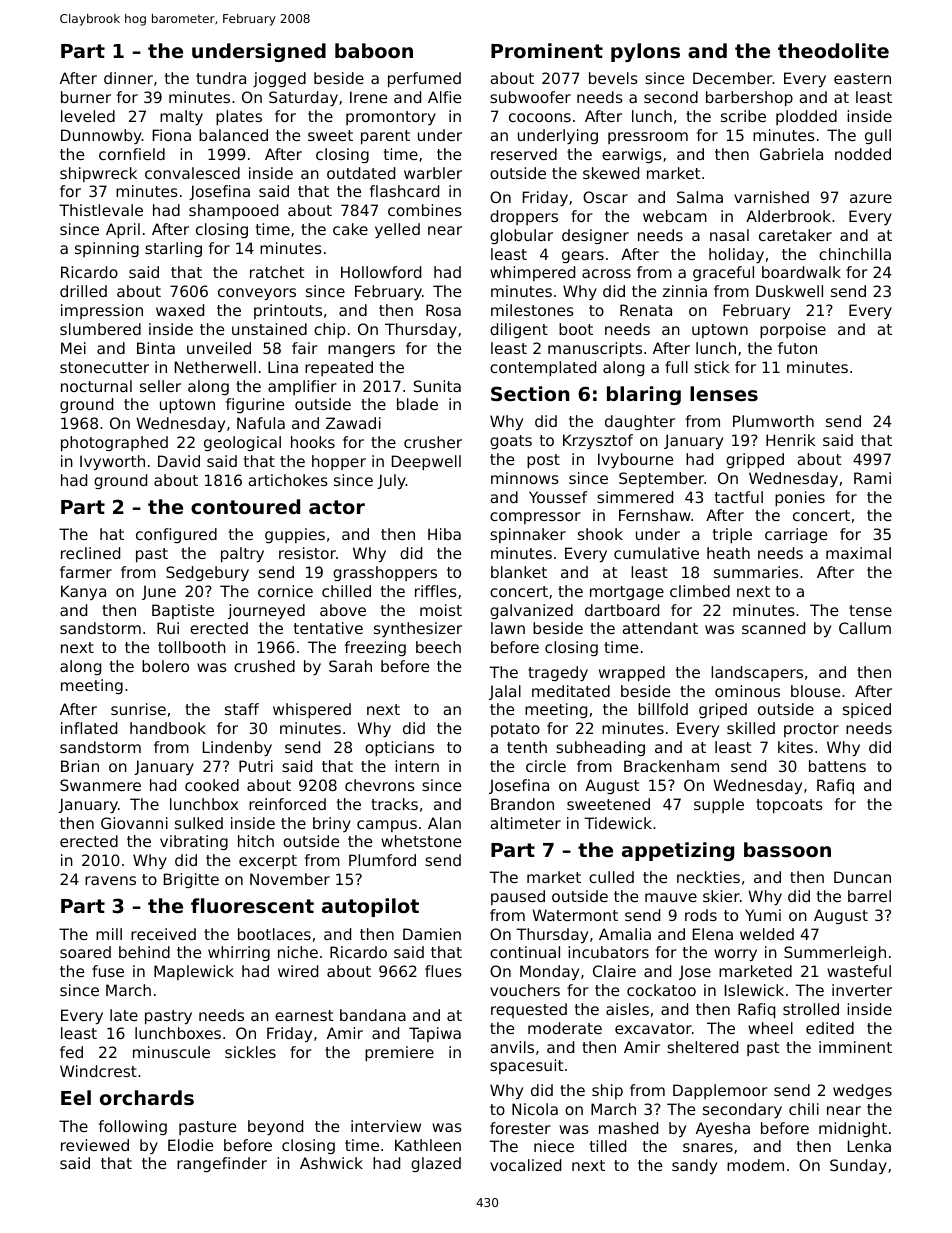 The image size is (952, 1233). I want to click on Kanya, so click(83, 592).
